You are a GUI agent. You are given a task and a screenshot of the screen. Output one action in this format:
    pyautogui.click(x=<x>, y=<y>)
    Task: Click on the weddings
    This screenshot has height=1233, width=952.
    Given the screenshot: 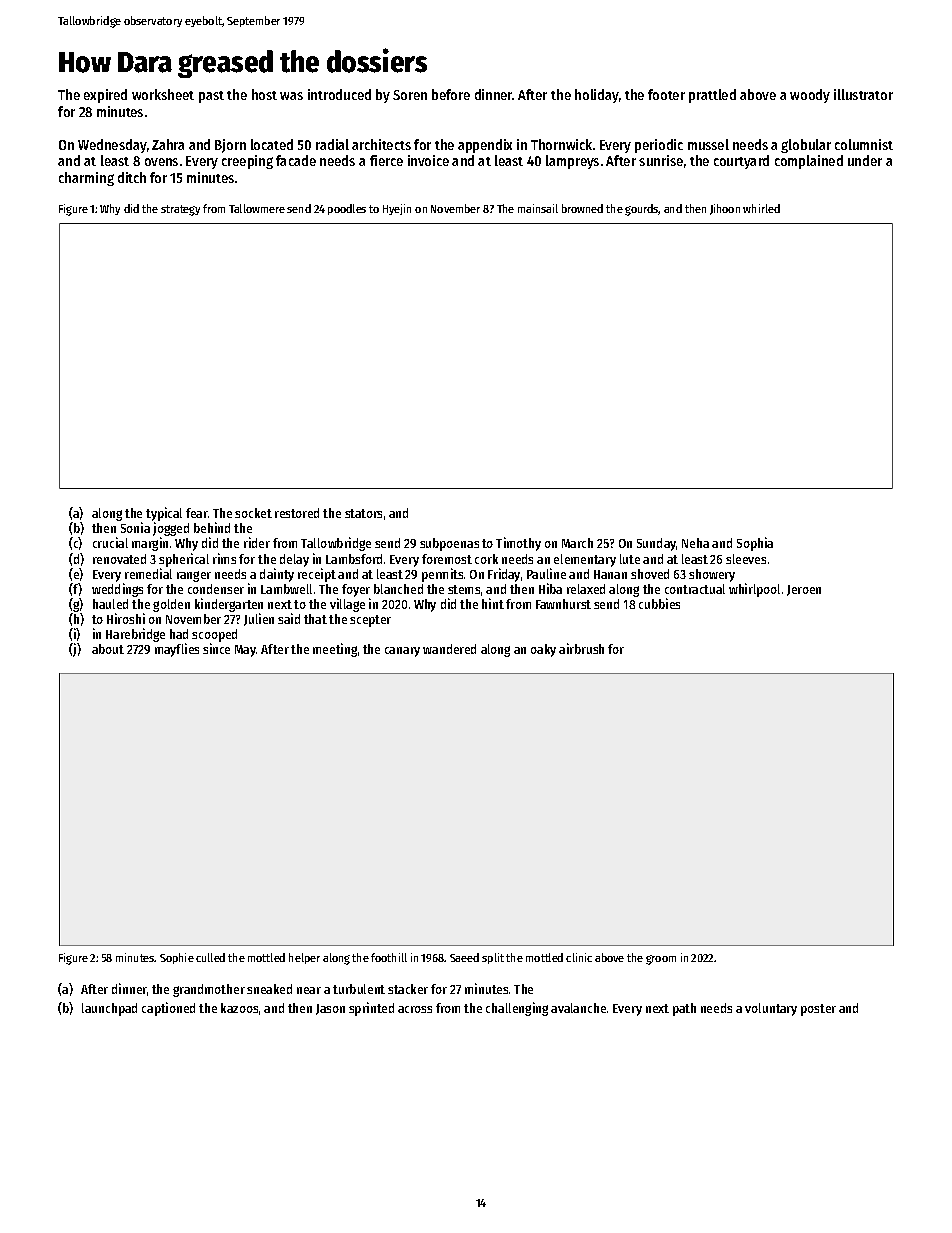 What is the action you would take?
    pyautogui.click(x=117, y=590)
